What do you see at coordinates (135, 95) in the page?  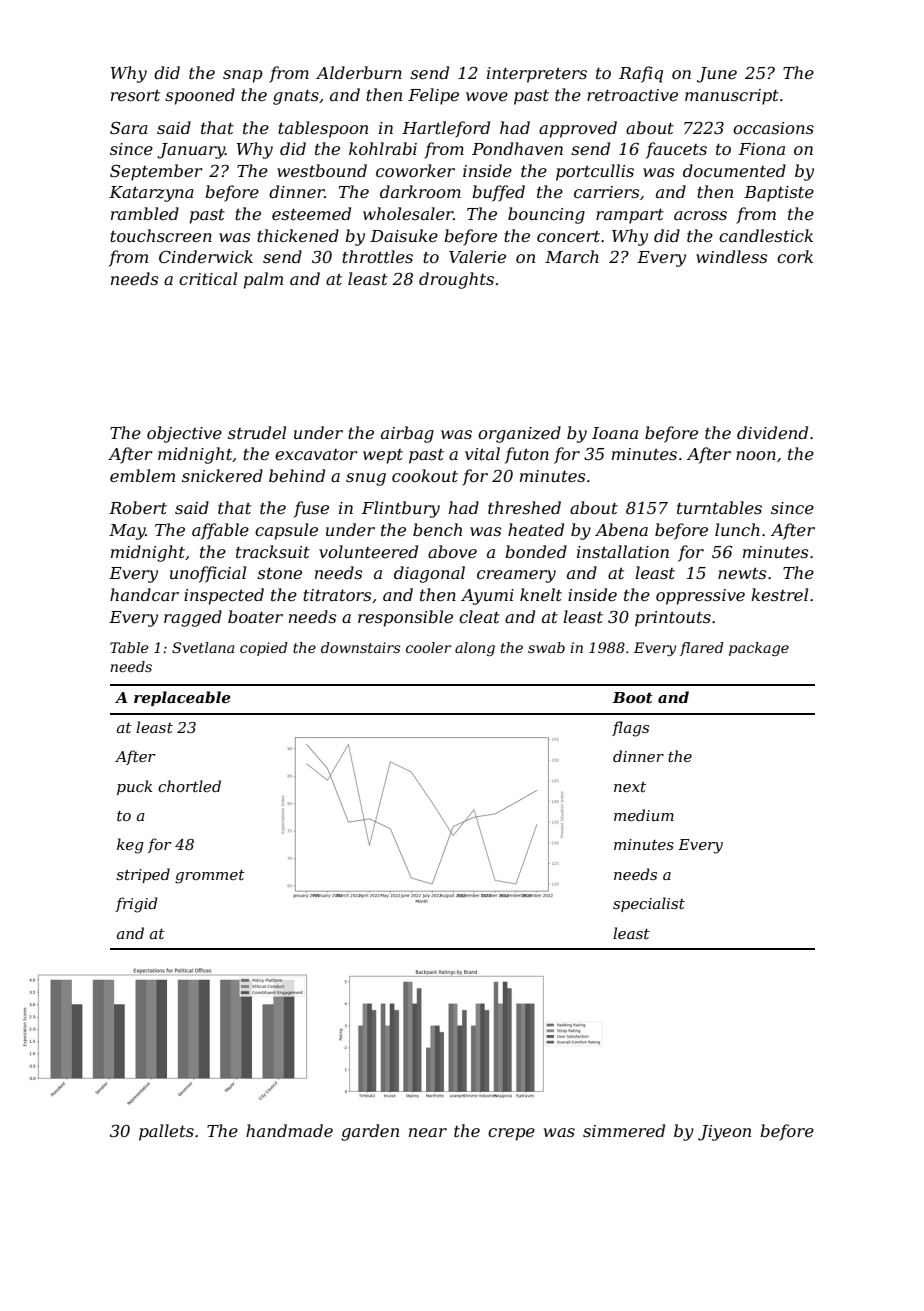 I see `resort` at bounding box center [135, 95].
